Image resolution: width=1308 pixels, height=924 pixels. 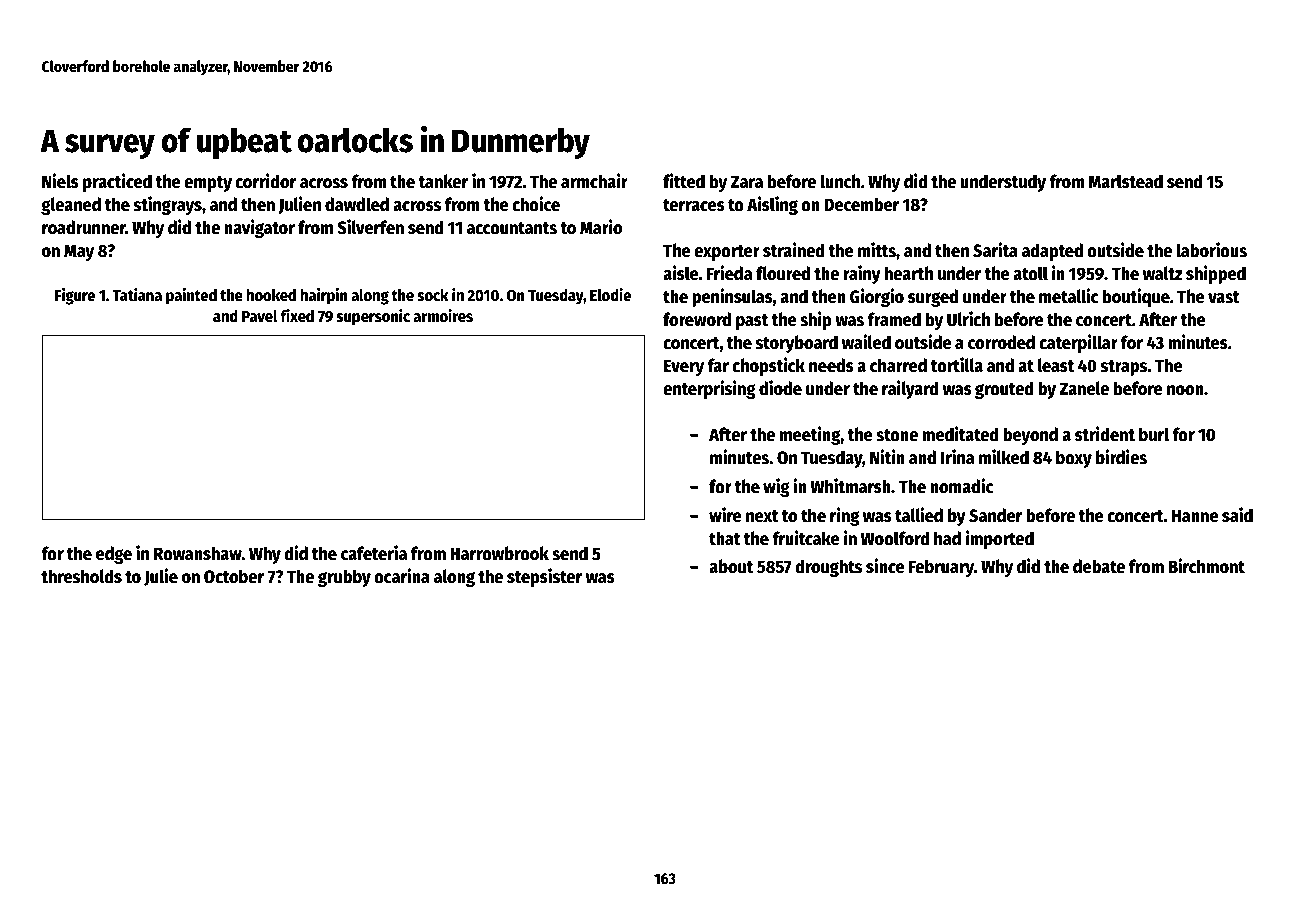 What do you see at coordinates (1004, 390) in the page?
I see `grouted` at bounding box center [1004, 390].
